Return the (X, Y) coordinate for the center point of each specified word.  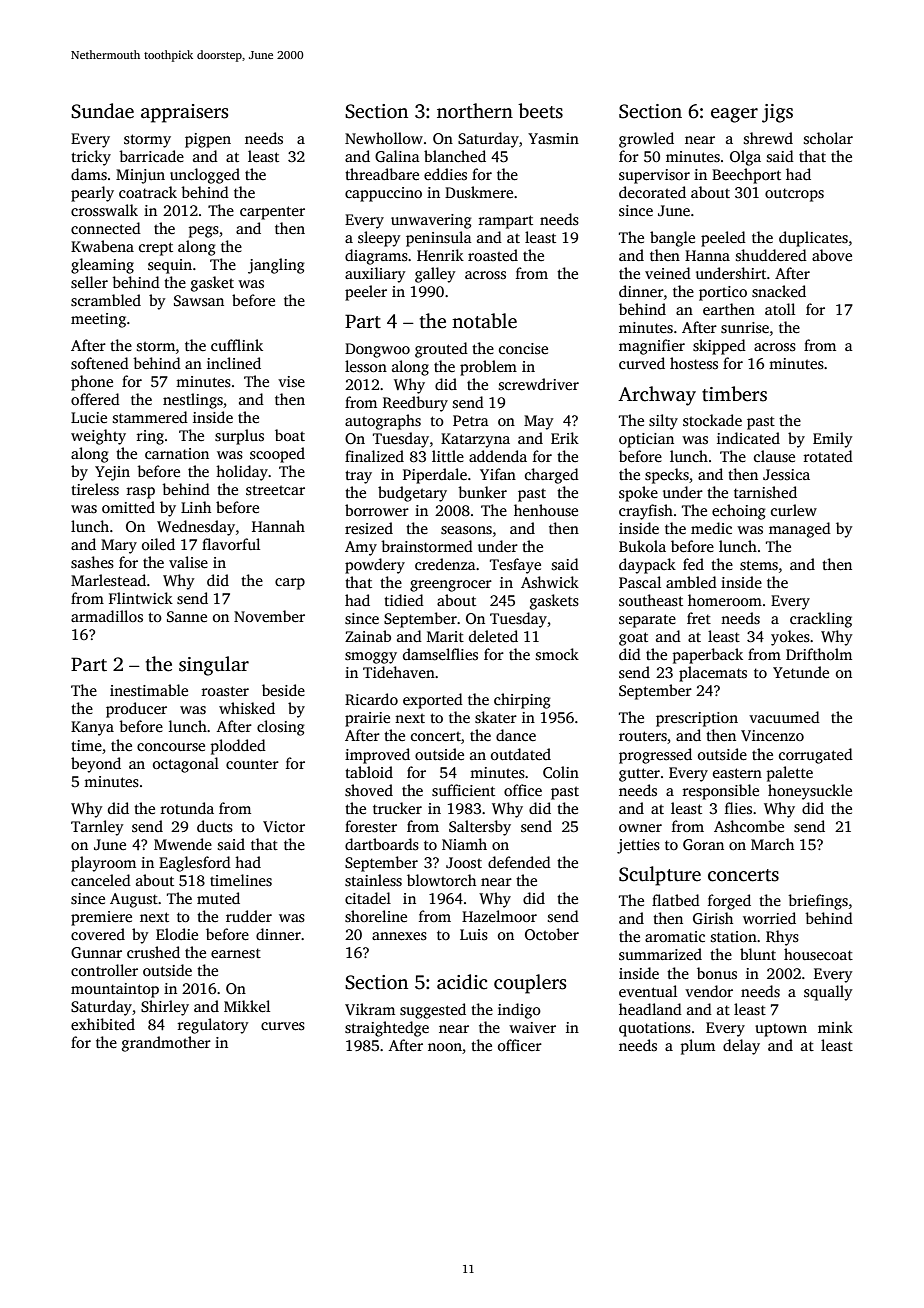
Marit (445, 636)
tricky (91, 158)
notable (484, 321)
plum (698, 1047)
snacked (779, 291)
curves (283, 1026)
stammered (150, 417)
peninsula (439, 239)
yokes (790, 638)
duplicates (813, 239)
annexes (399, 936)
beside (283, 690)
